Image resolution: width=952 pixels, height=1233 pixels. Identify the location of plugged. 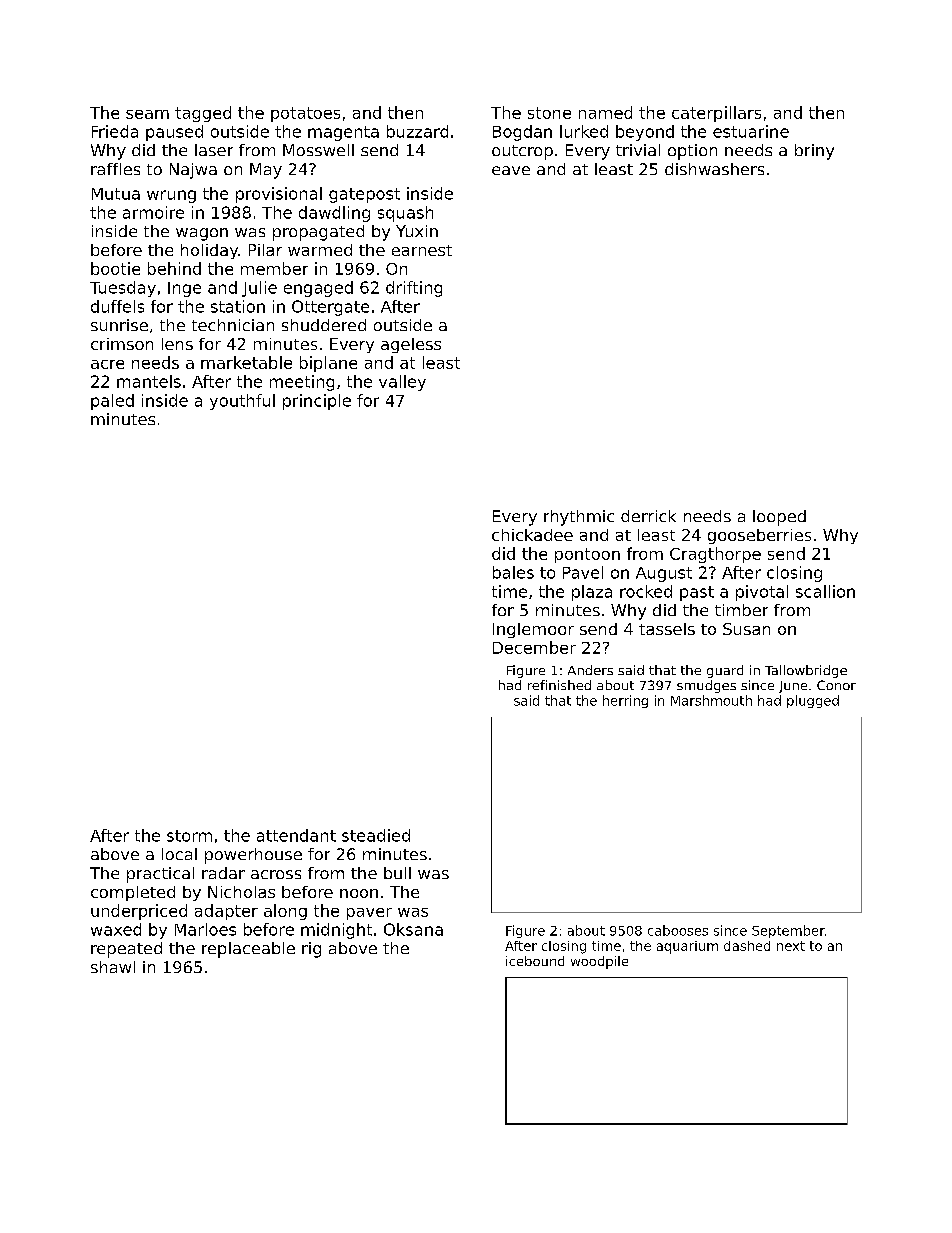
(813, 701).
